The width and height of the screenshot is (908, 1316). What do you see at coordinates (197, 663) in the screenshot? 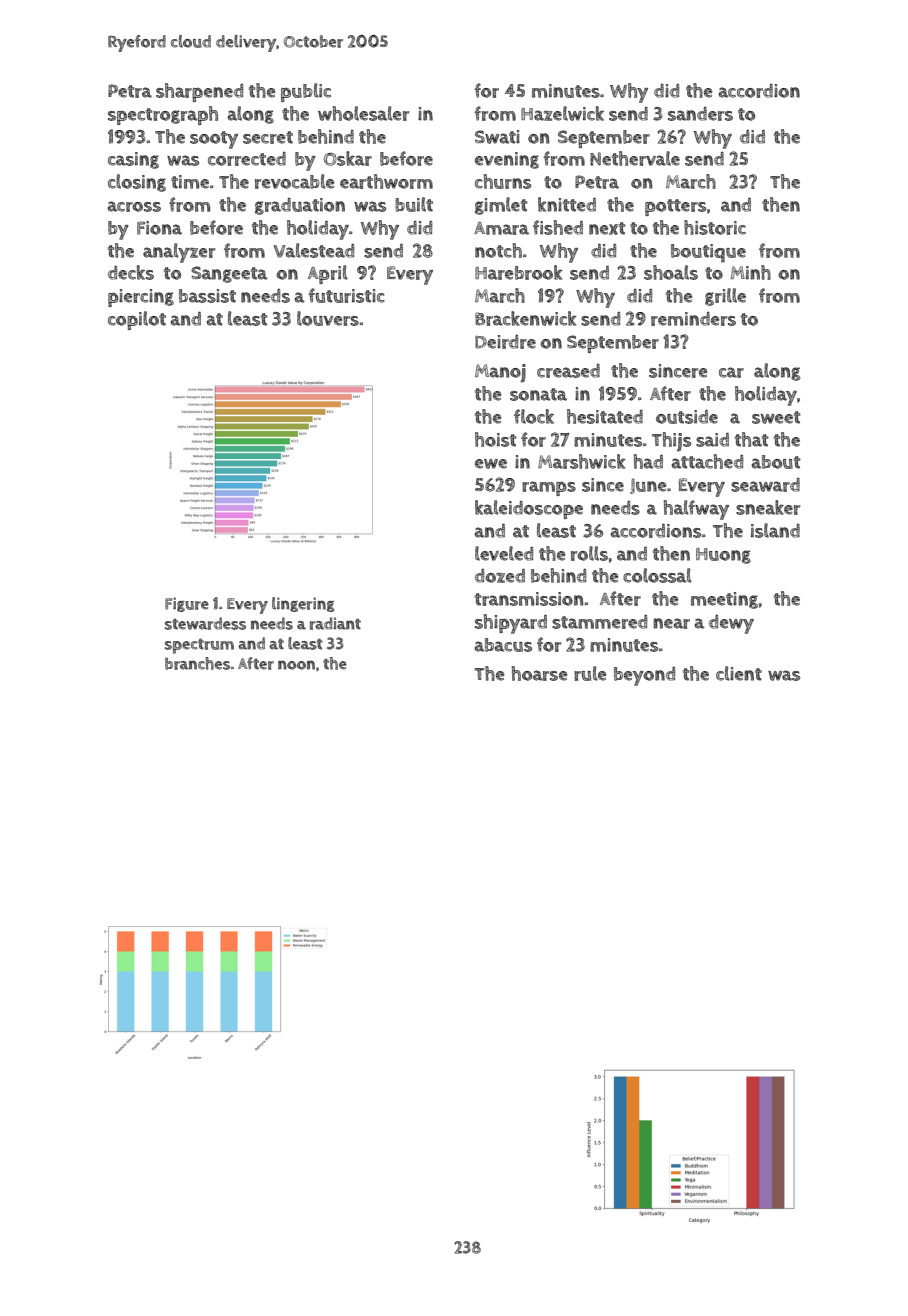
I see `branches` at bounding box center [197, 663].
